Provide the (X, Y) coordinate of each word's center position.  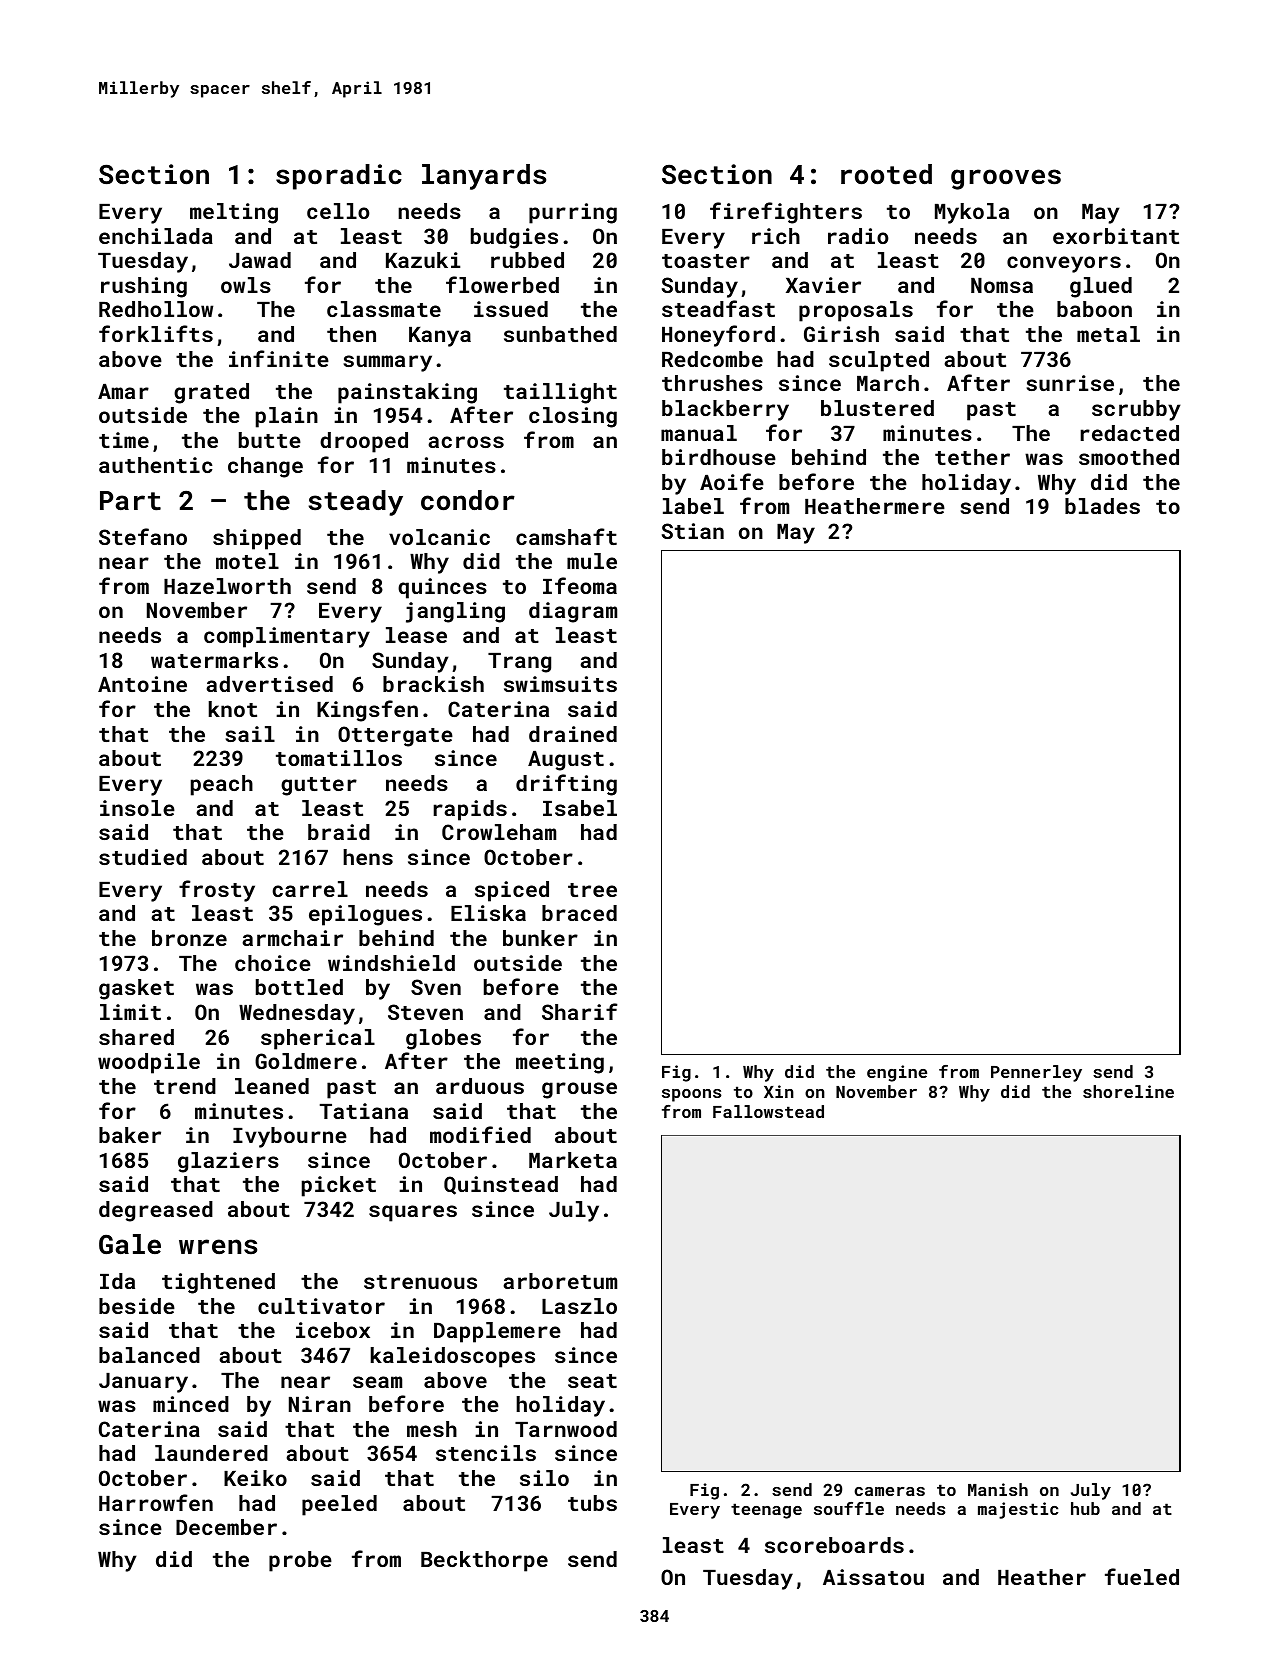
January (143, 1383)
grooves (1006, 179)
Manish (998, 1489)
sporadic (339, 177)
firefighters (786, 213)
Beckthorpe (484, 1561)
